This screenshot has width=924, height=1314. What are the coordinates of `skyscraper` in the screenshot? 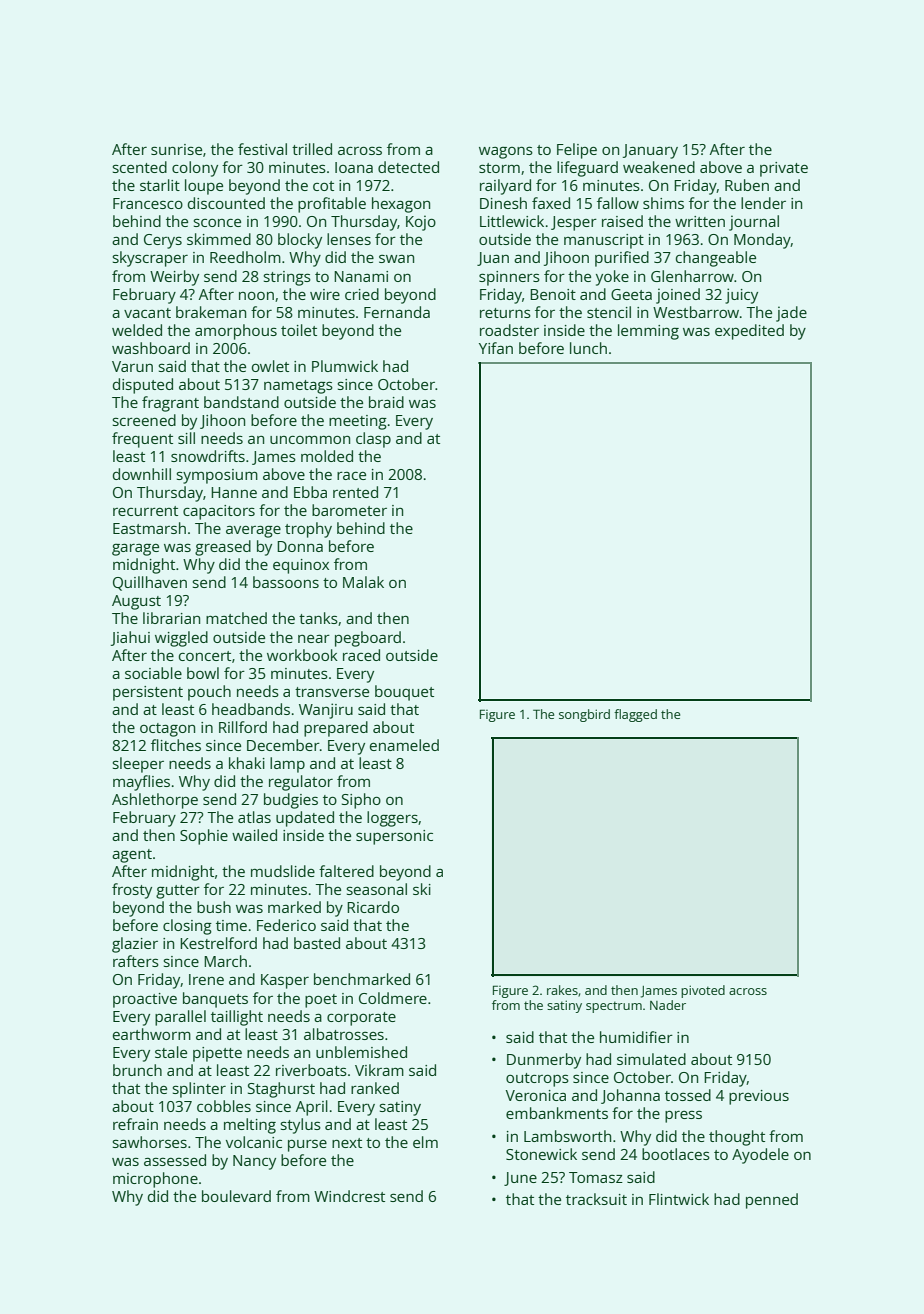 It's located at (150, 259).
